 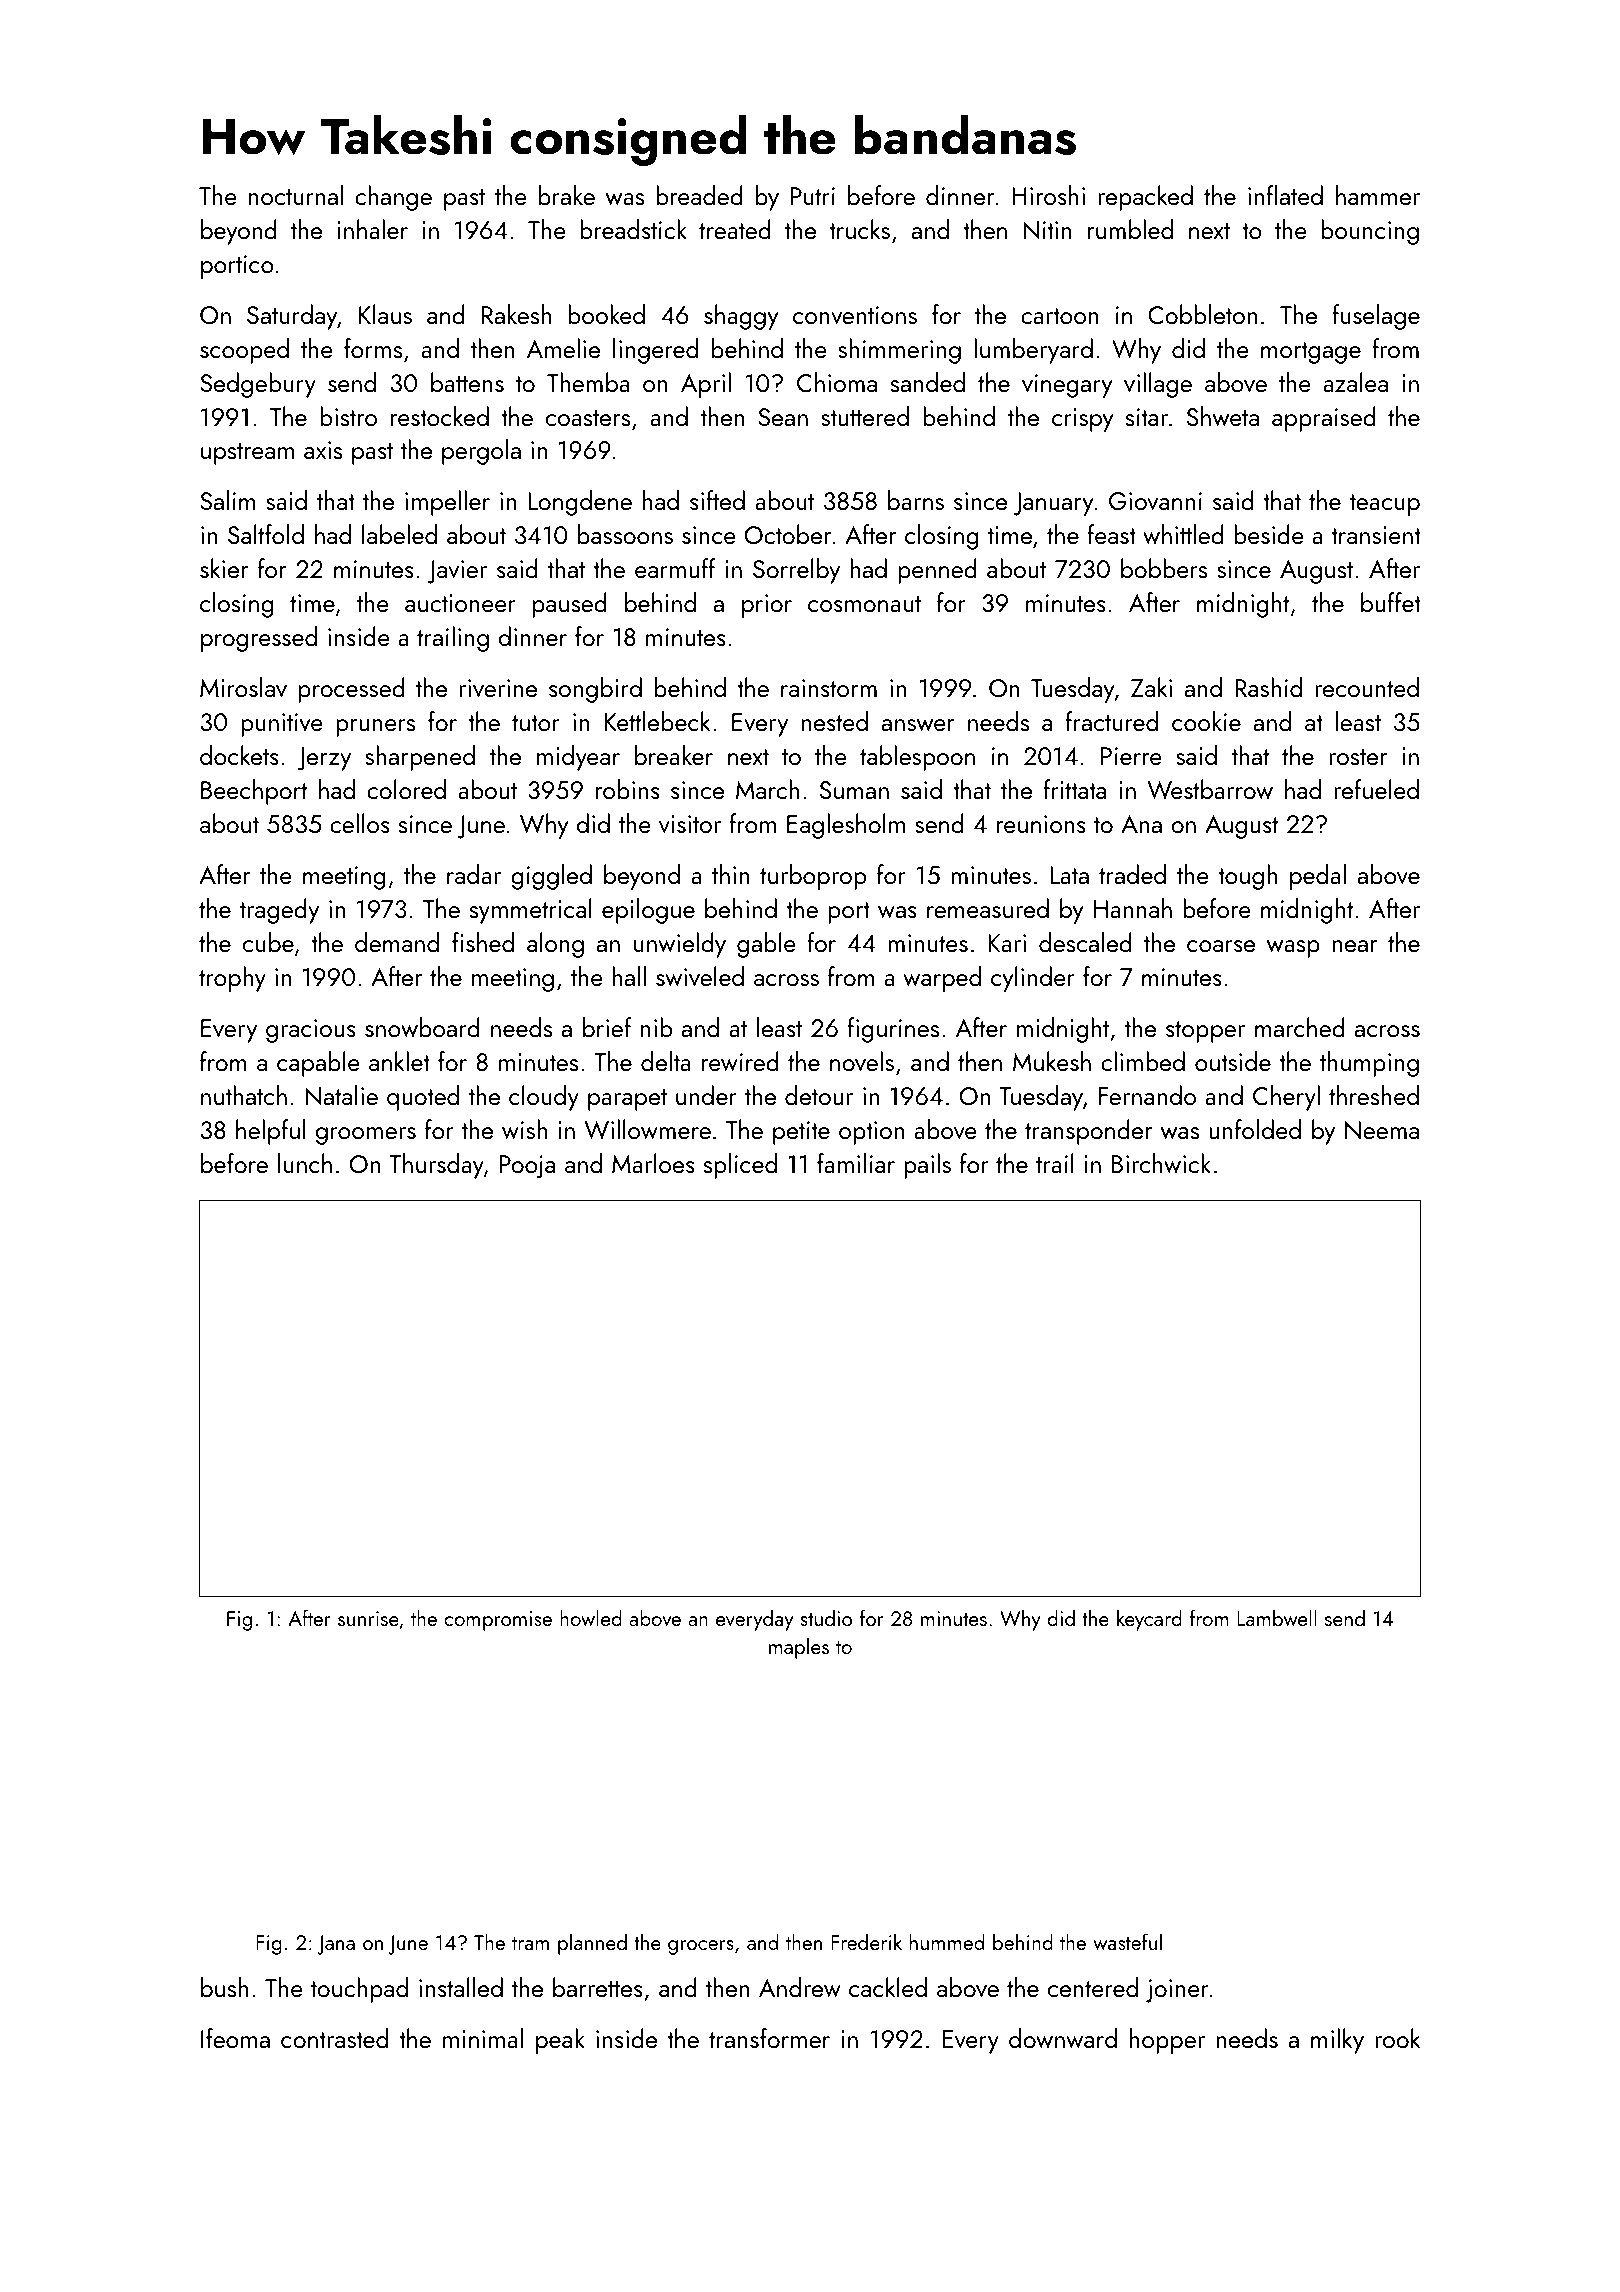 I want to click on inflated, so click(x=1285, y=195).
